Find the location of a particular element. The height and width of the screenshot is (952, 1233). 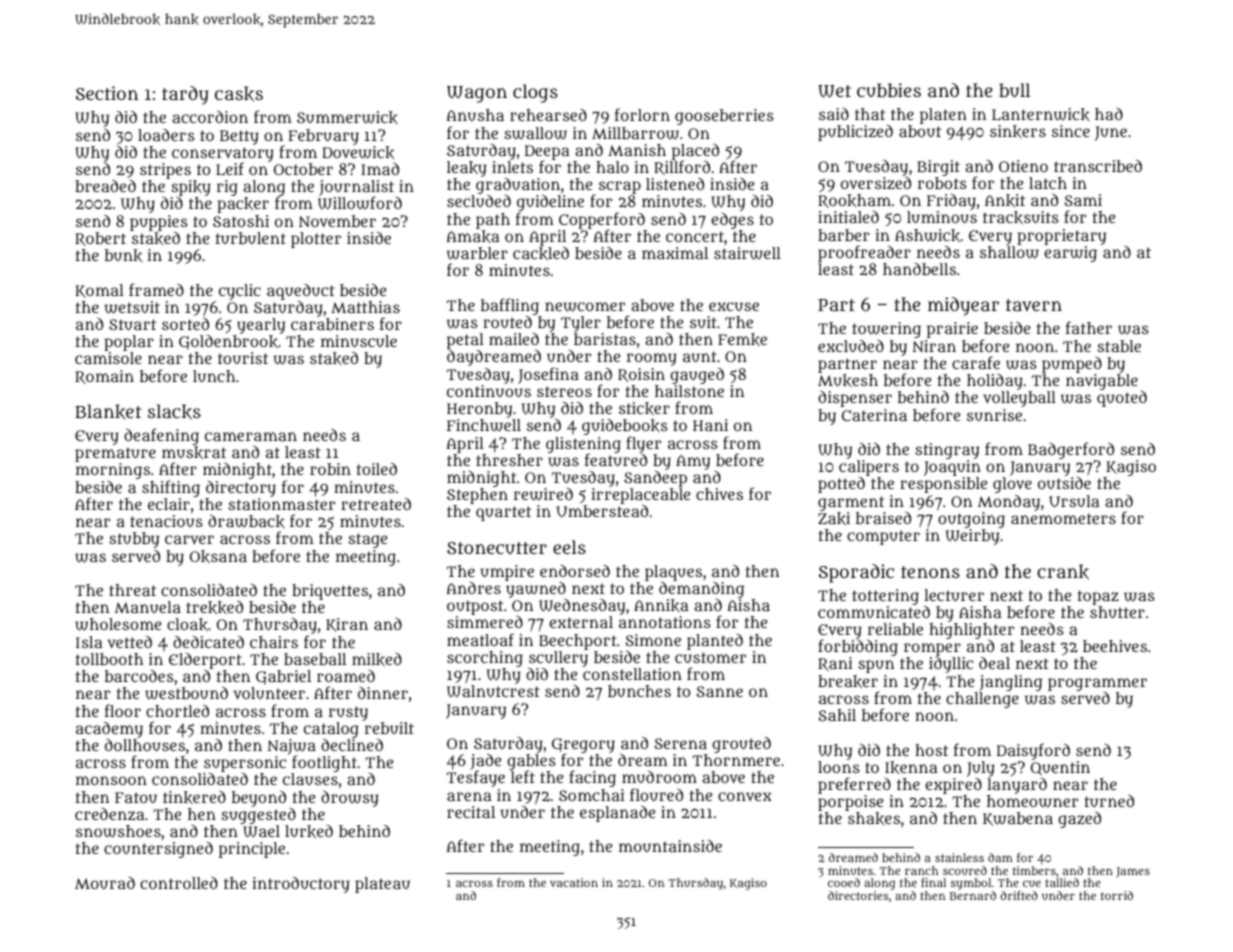

camisole is located at coordinates (108, 358).
